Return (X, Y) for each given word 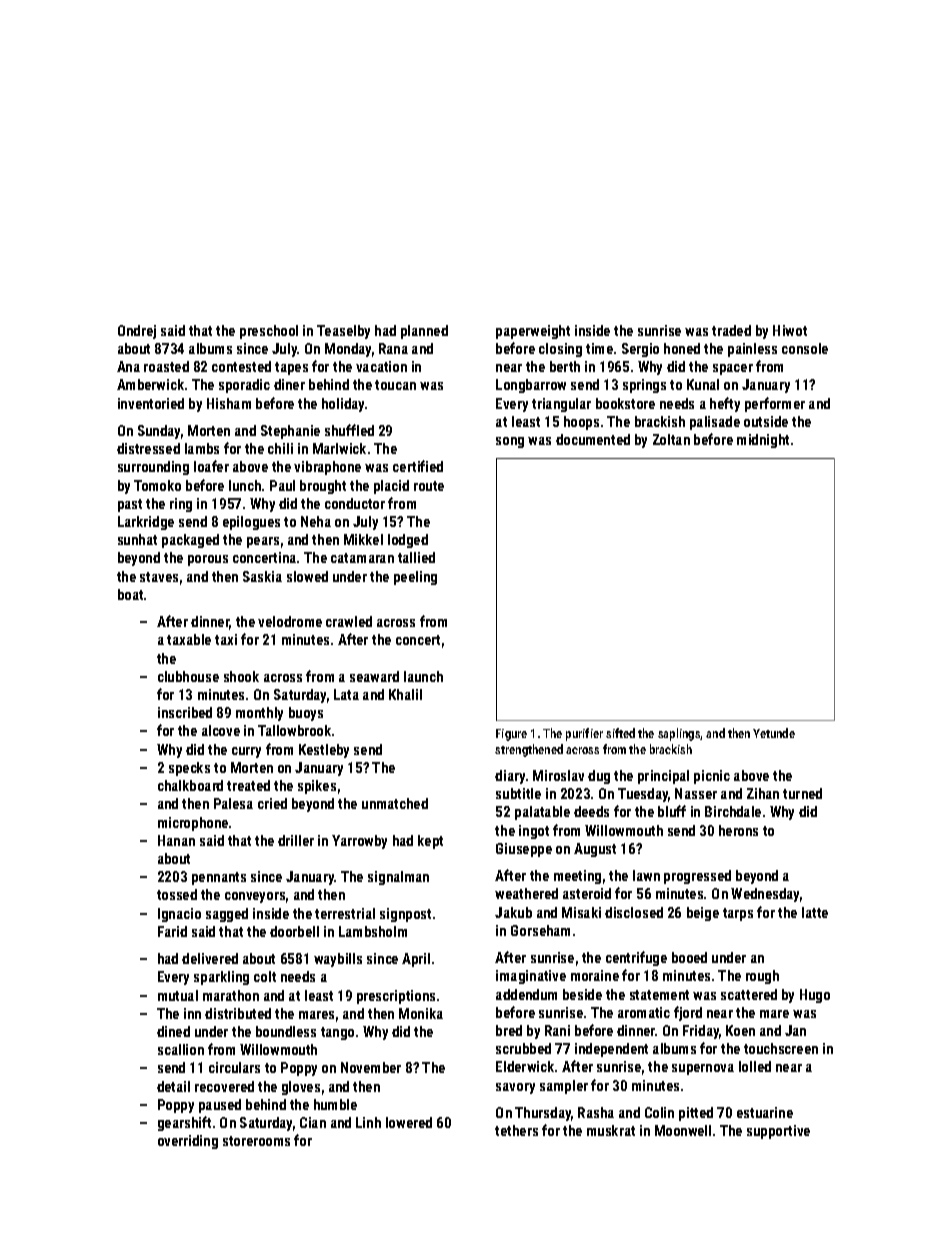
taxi (226, 639)
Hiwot (790, 330)
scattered (749, 994)
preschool (269, 332)
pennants (219, 878)
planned (424, 332)
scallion (181, 1049)
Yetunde (774, 733)
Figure (511, 735)
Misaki (581, 912)
